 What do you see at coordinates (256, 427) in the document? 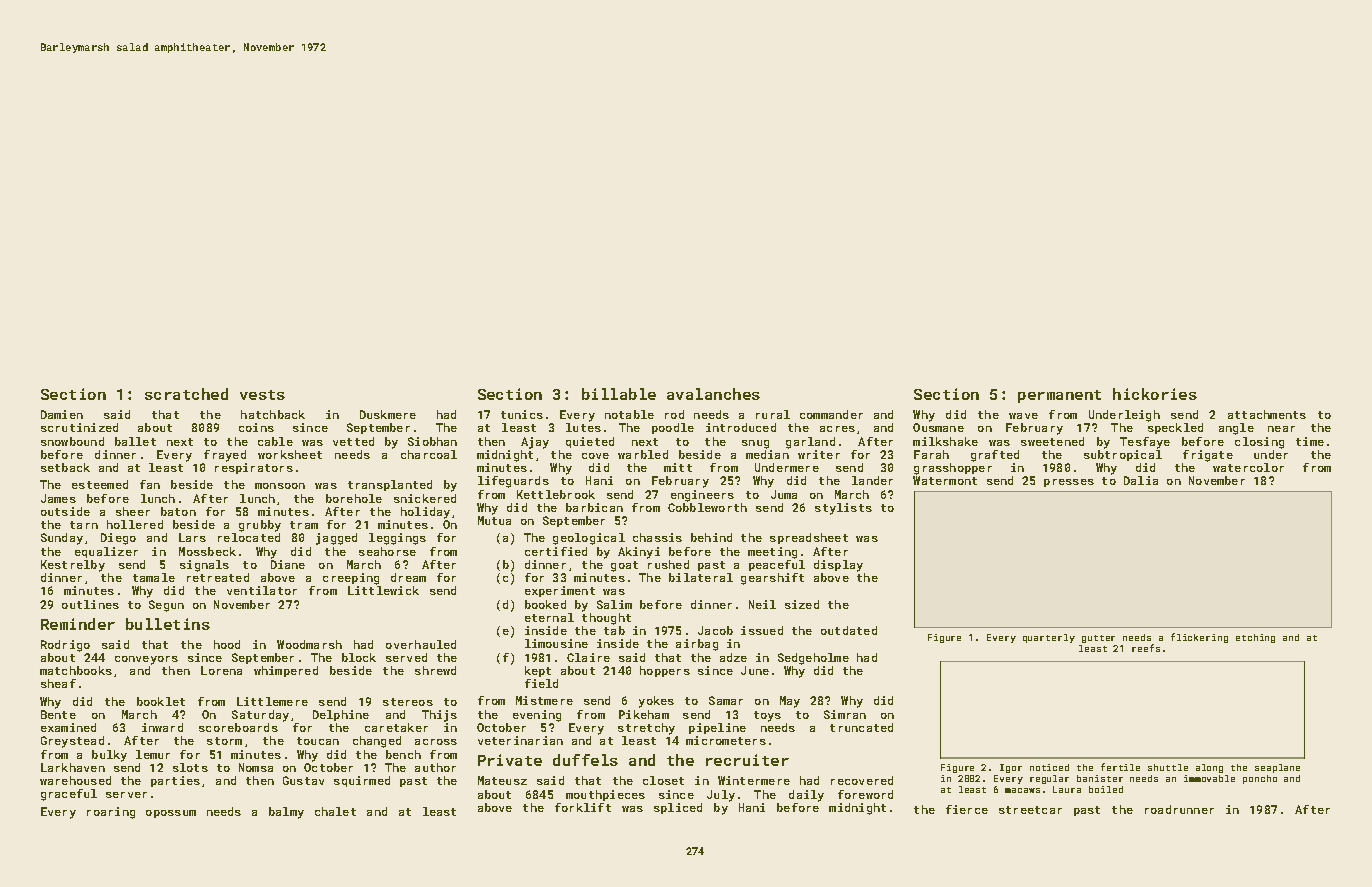
I see `coins` at bounding box center [256, 427].
